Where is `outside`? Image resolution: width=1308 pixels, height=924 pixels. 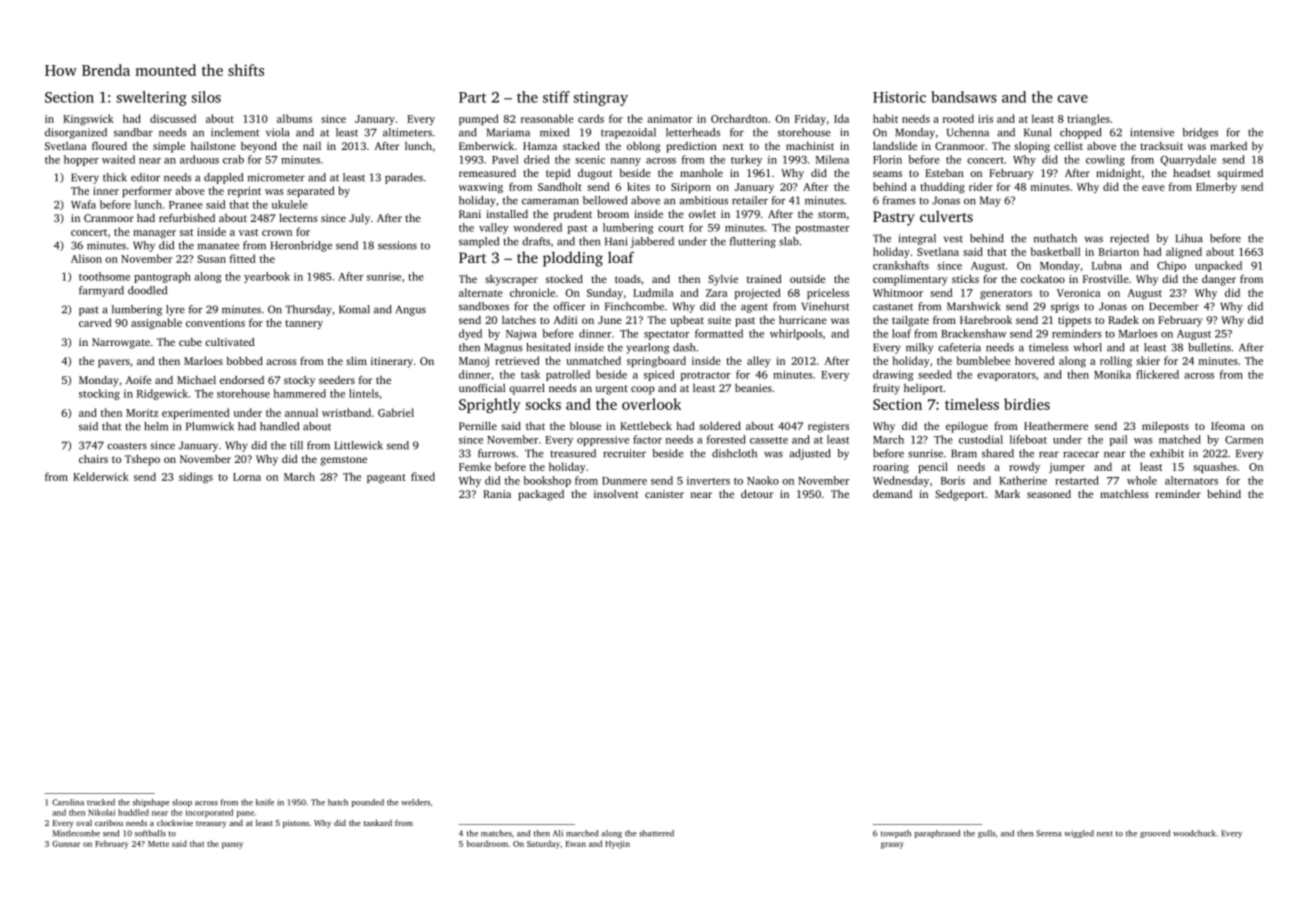 outside is located at coordinates (808, 279).
